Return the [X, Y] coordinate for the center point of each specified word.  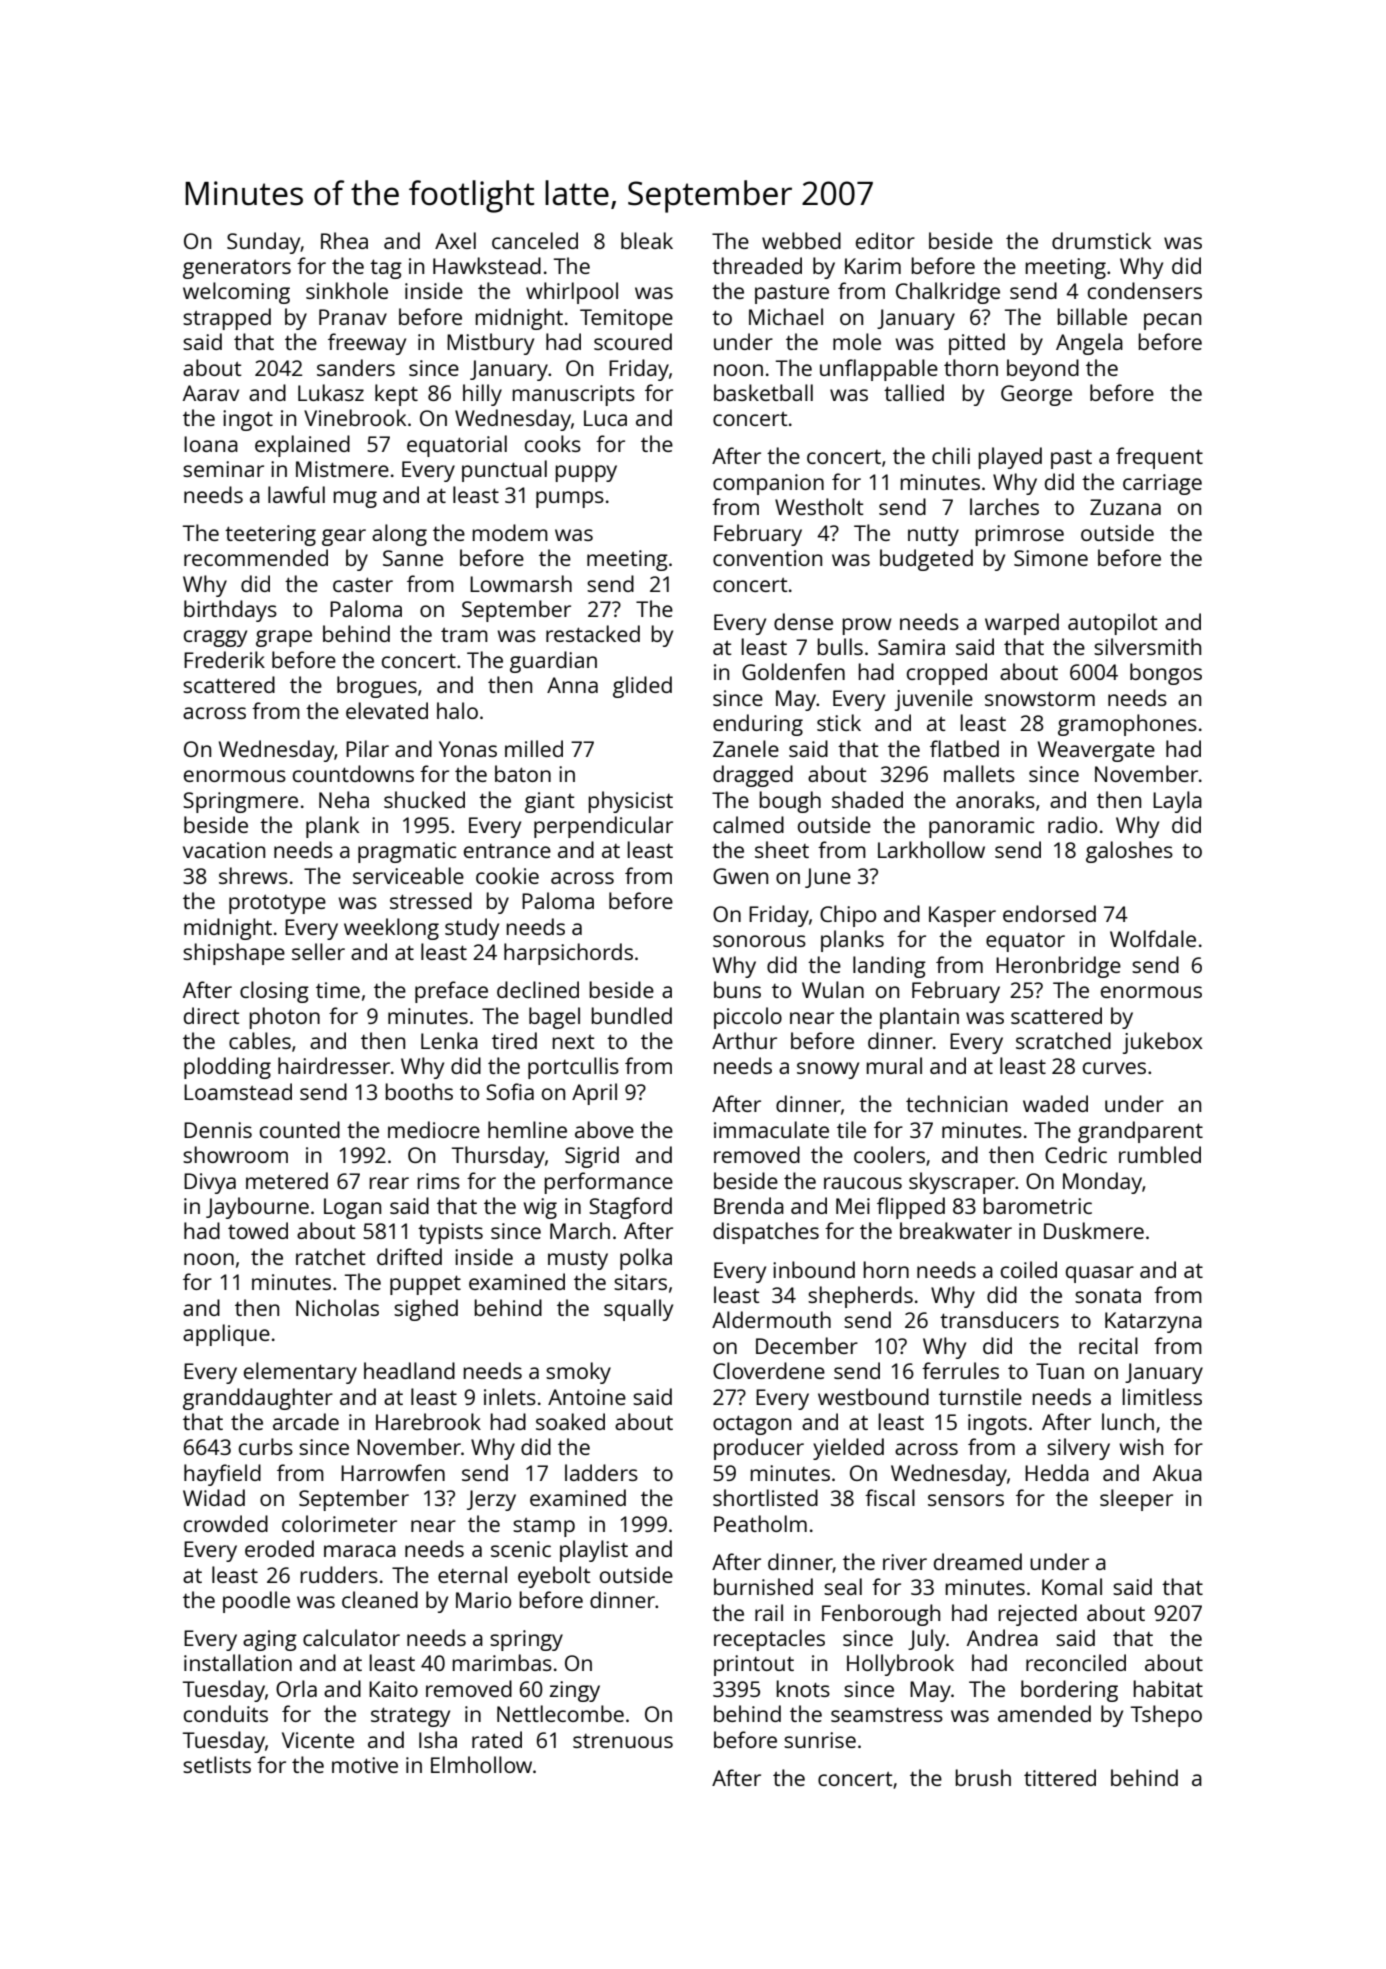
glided [642, 687]
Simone [1051, 558]
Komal [1072, 1586]
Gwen [740, 876]
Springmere [240, 802]
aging [270, 1640]
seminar [223, 469]
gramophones [1127, 725]
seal [843, 1586]
